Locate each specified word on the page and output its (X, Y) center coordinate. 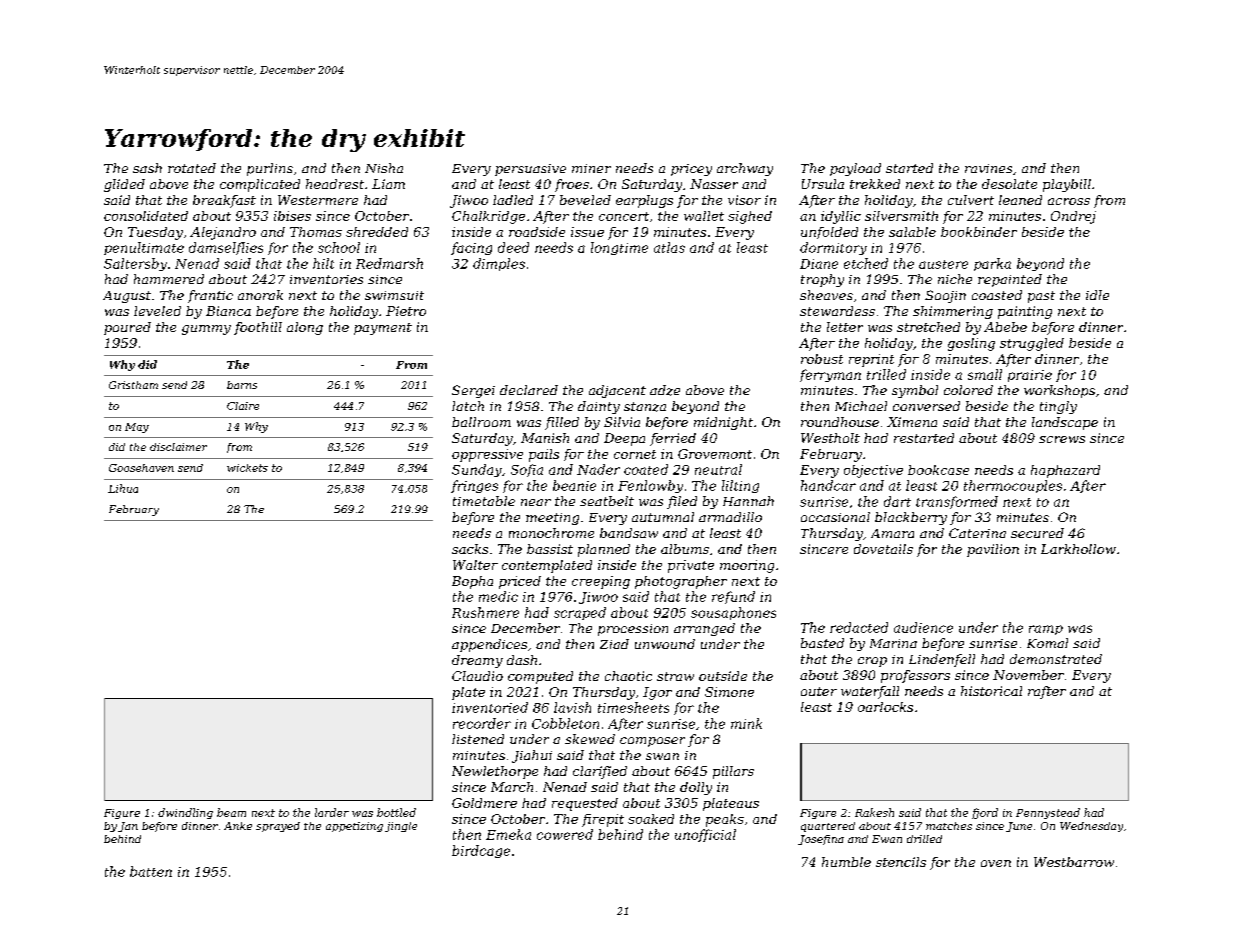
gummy (206, 330)
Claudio (477, 676)
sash (147, 168)
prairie (1030, 376)
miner (591, 168)
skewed (590, 739)
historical (991, 691)
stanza (645, 407)
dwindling (185, 813)
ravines (988, 168)
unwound (665, 644)
